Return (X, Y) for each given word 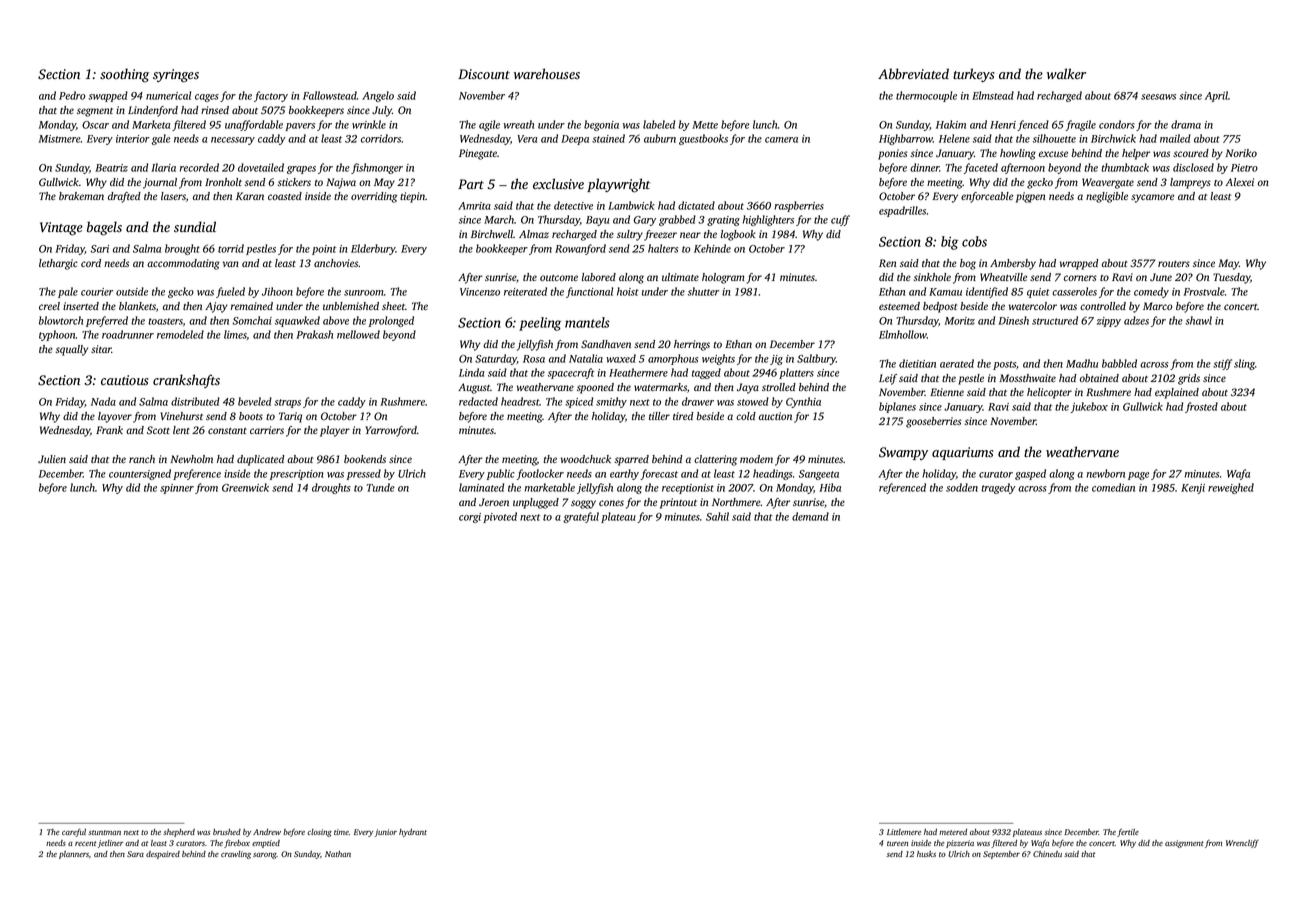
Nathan (338, 854)
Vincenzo (480, 292)
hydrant (413, 833)
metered (953, 832)
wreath (519, 124)
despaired (163, 855)
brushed (227, 832)
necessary (233, 141)
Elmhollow (903, 334)
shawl (1198, 320)
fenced (1033, 125)
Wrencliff (1242, 844)
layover (115, 417)
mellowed (358, 334)
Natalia (586, 358)
